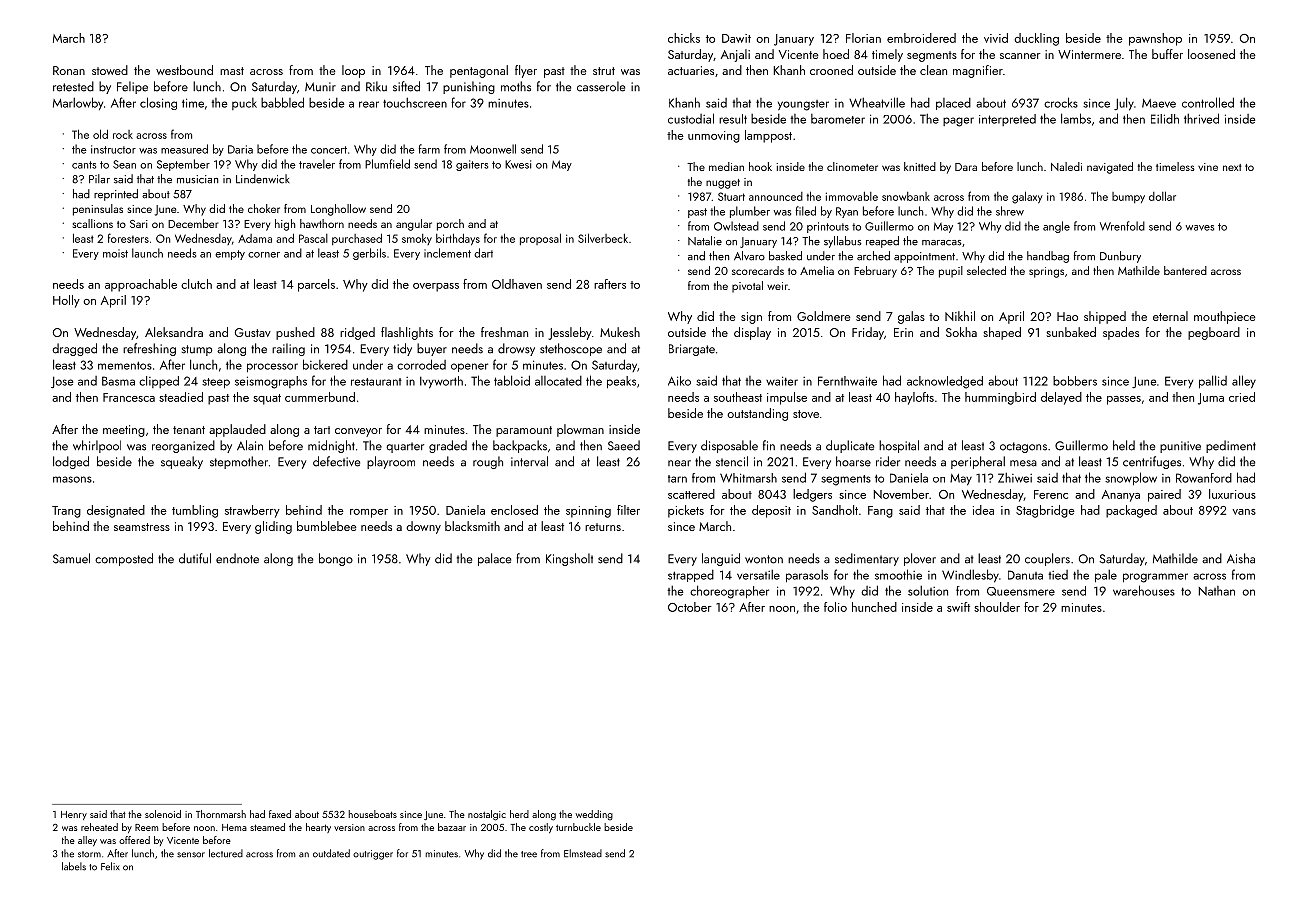 Image resolution: width=1308 pixels, height=924 pixels. What do you see at coordinates (1225, 317) in the image?
I see `mouthpiece` at bounding box center [1225, 317].
